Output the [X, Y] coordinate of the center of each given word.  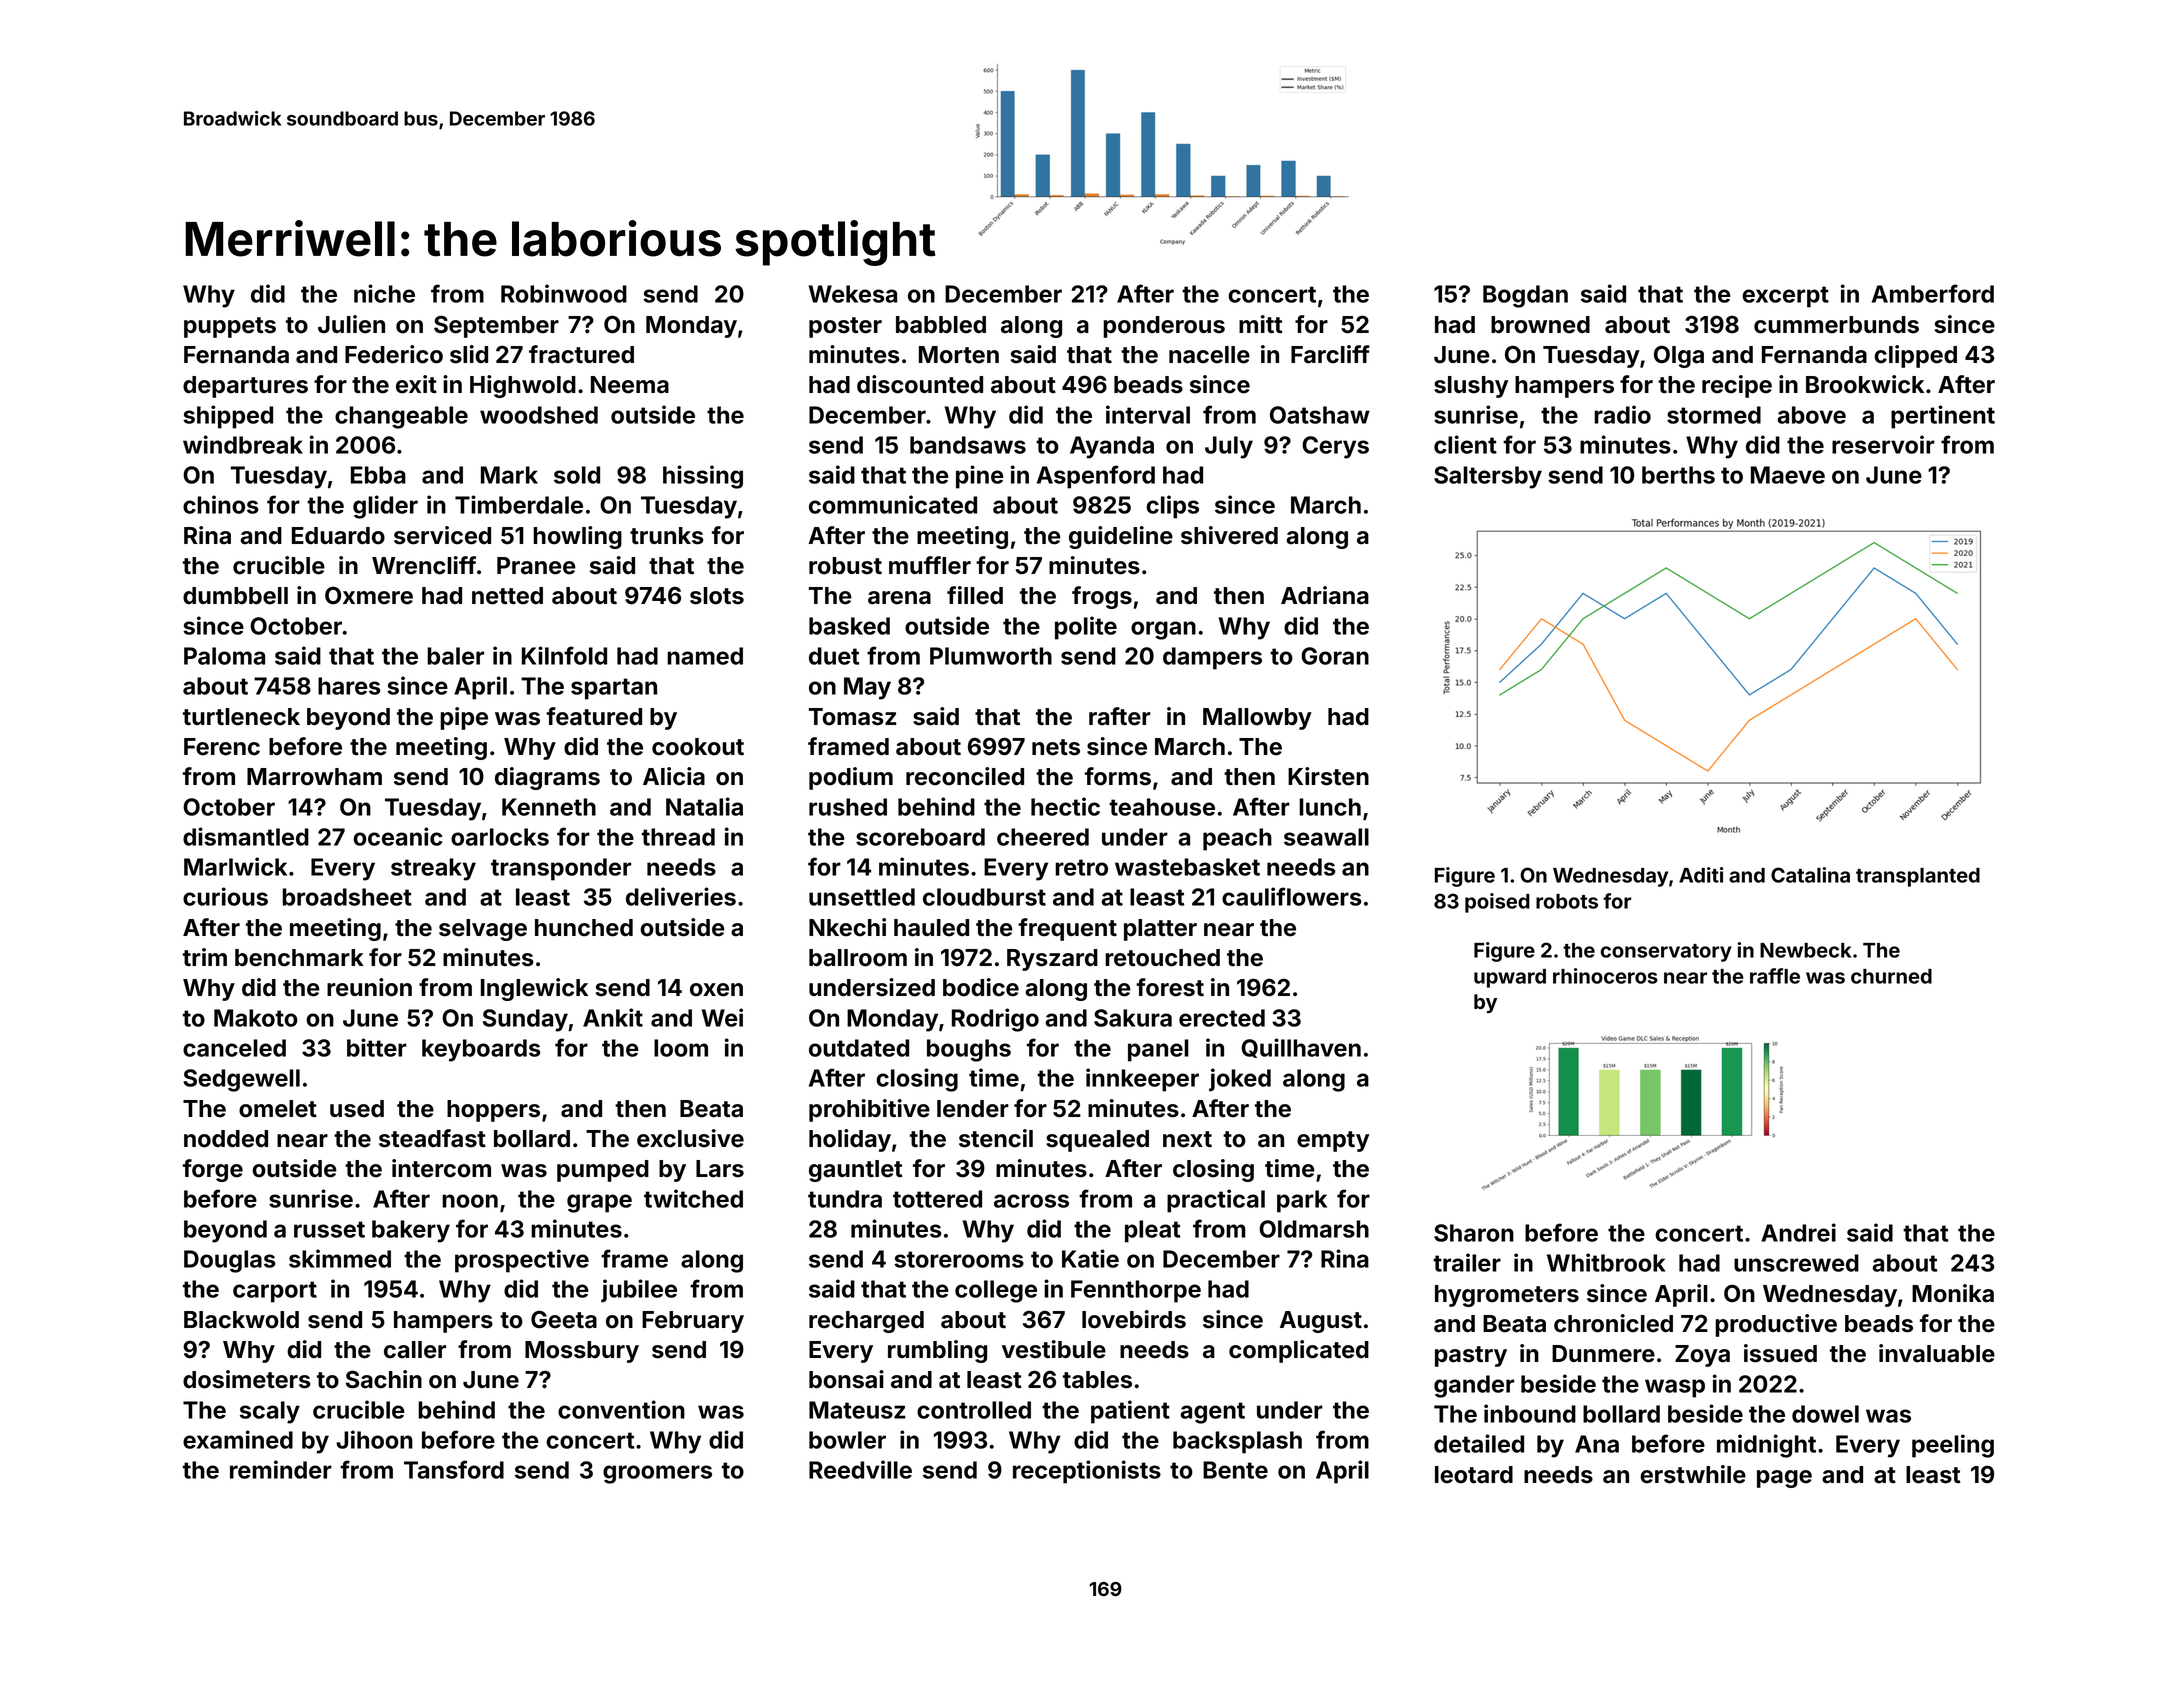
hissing [703, 477]
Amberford [1933, 293]
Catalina [1810, 875]
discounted [920, 384]
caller [415, 1350]
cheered [1043, 837]
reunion [369, 987]
